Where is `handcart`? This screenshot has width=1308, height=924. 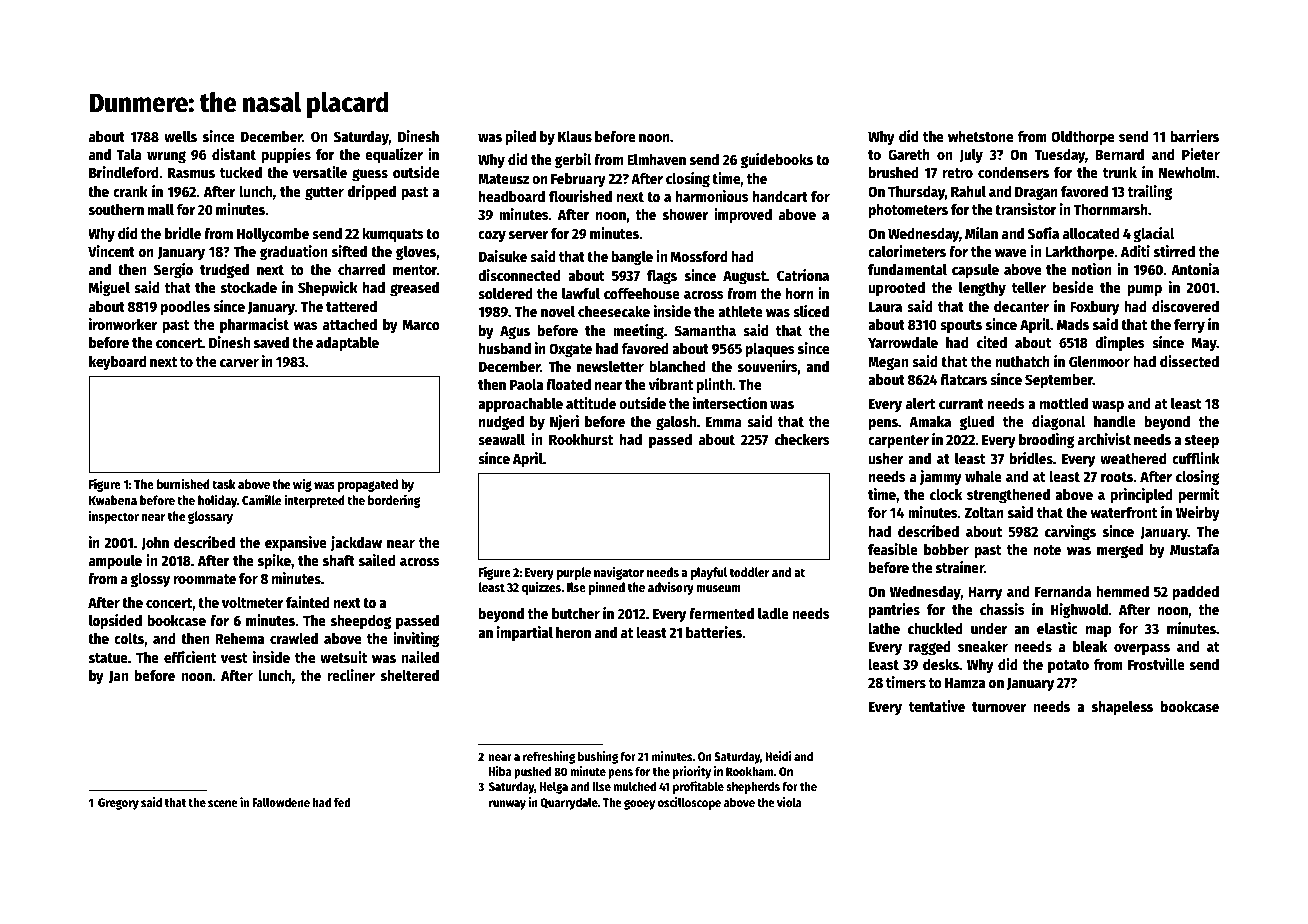
handcart is located at coordinates (780, 196).
